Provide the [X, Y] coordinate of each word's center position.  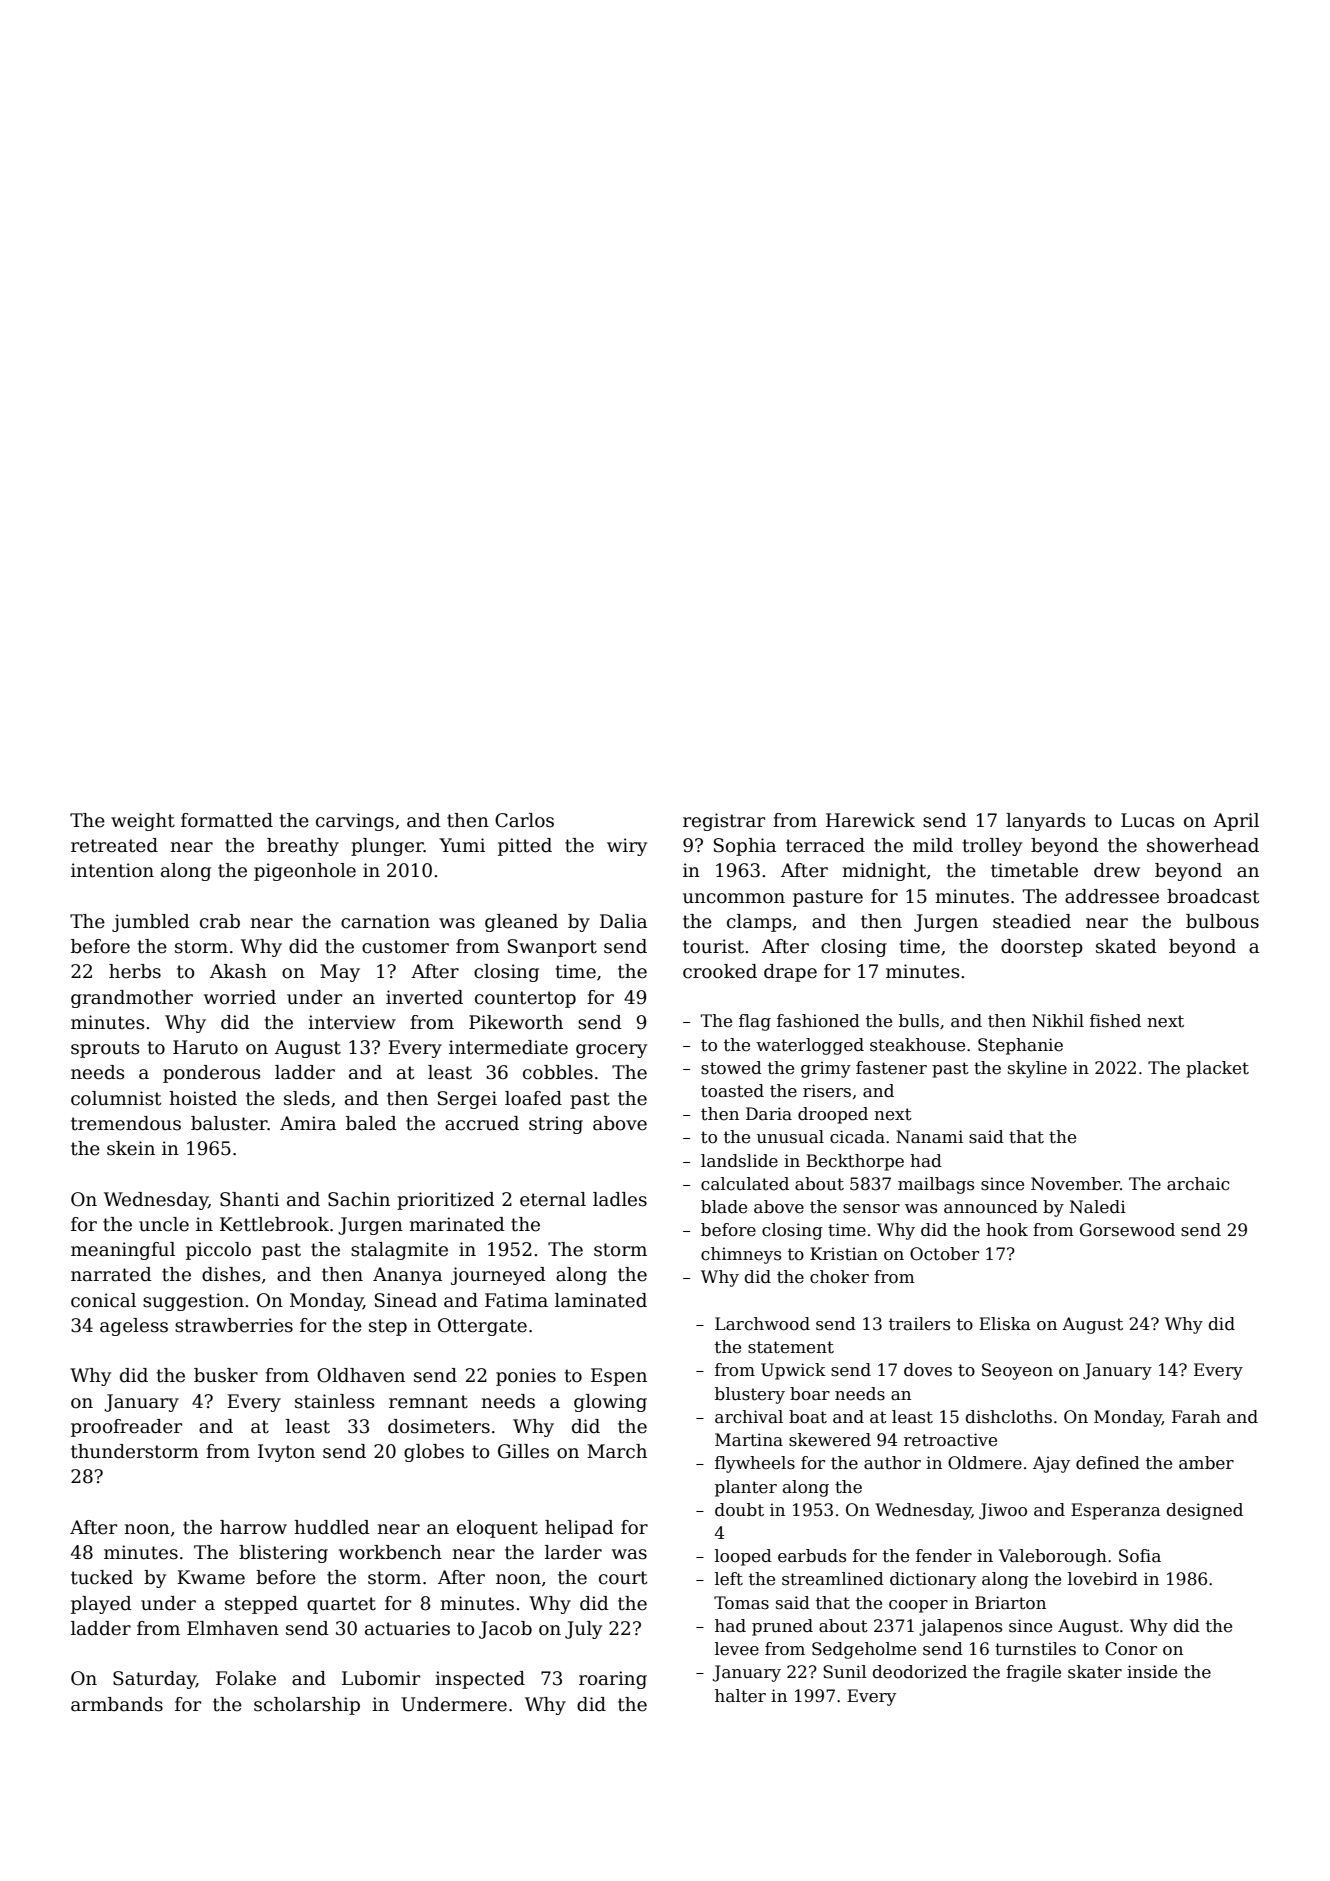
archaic [1198, 1184]
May [340, 973]
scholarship [307, 1706]
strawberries [234, 1325]
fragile [1033, 1673]
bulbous [1222, 921]
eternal [553, 1199]
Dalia [623, 921]
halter [740, 1696]
